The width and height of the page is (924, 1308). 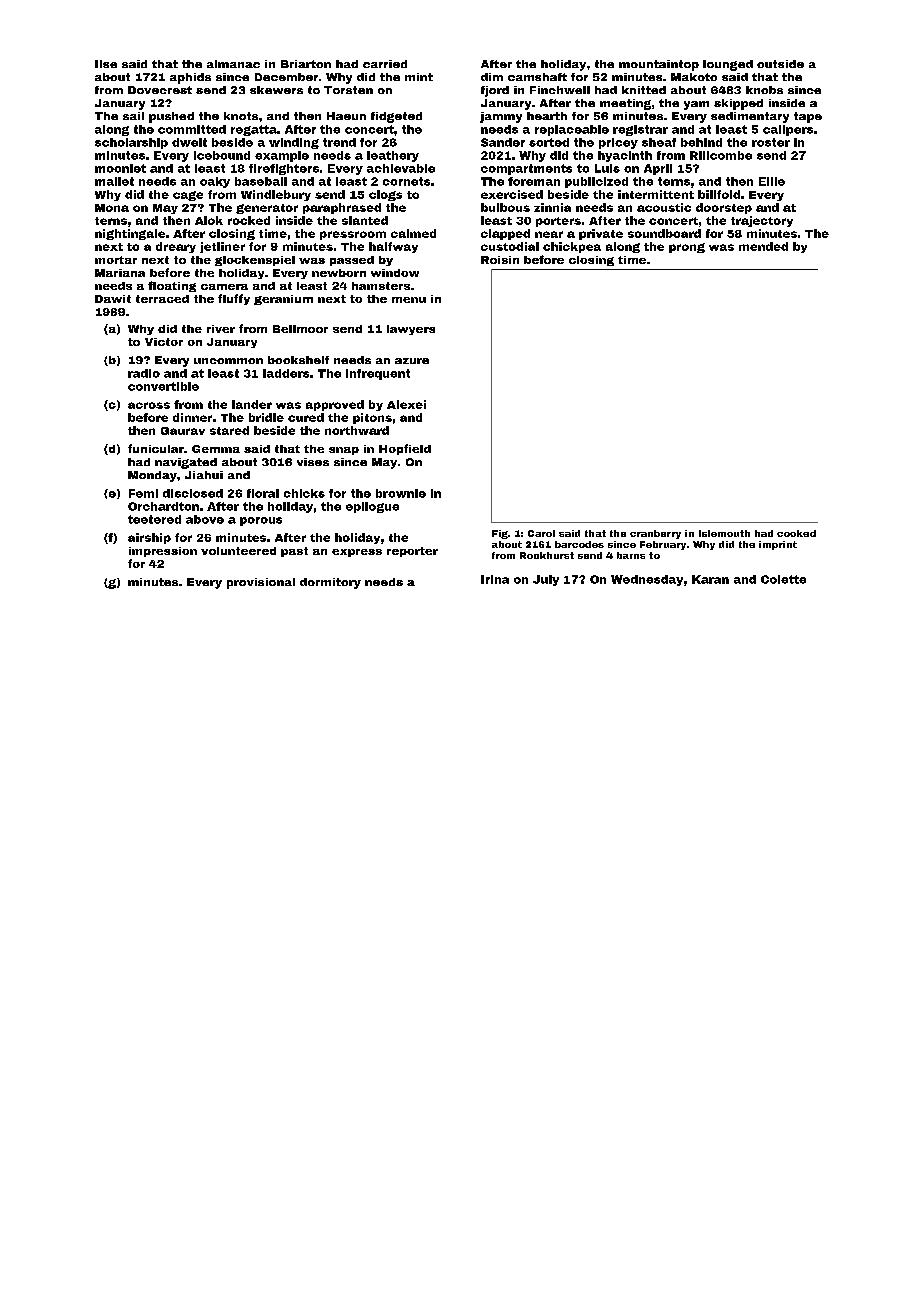 What do you see at coordinates (106, 64) in the page?
I see `Ilse` at bounding box center [106, 64].
